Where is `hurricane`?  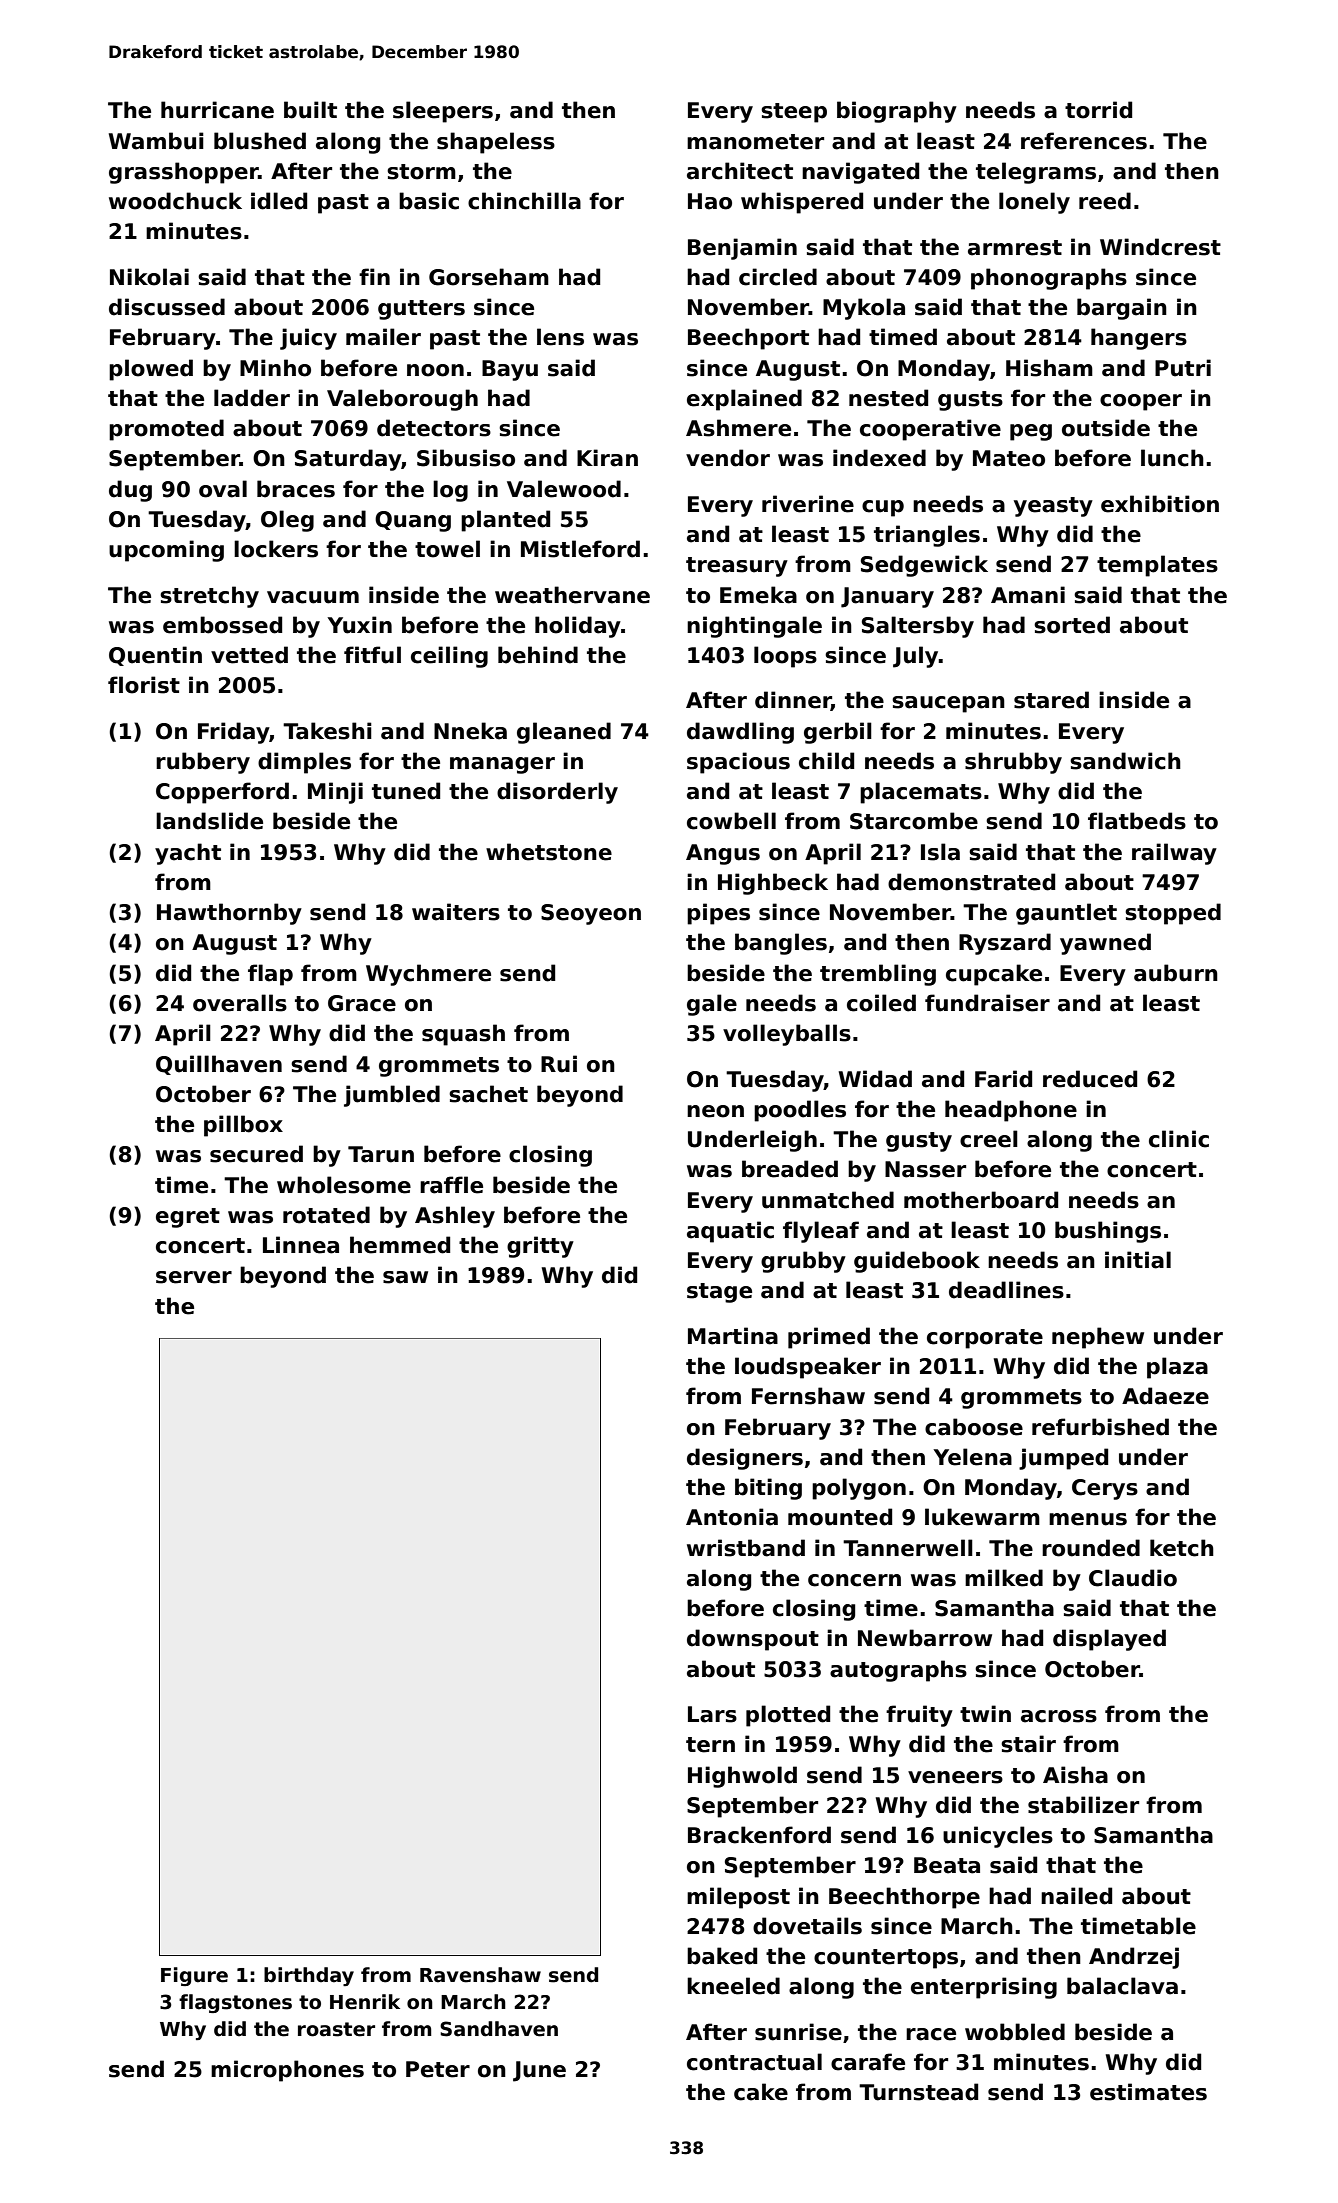 hurricane is located at coordinates (217, 110).
